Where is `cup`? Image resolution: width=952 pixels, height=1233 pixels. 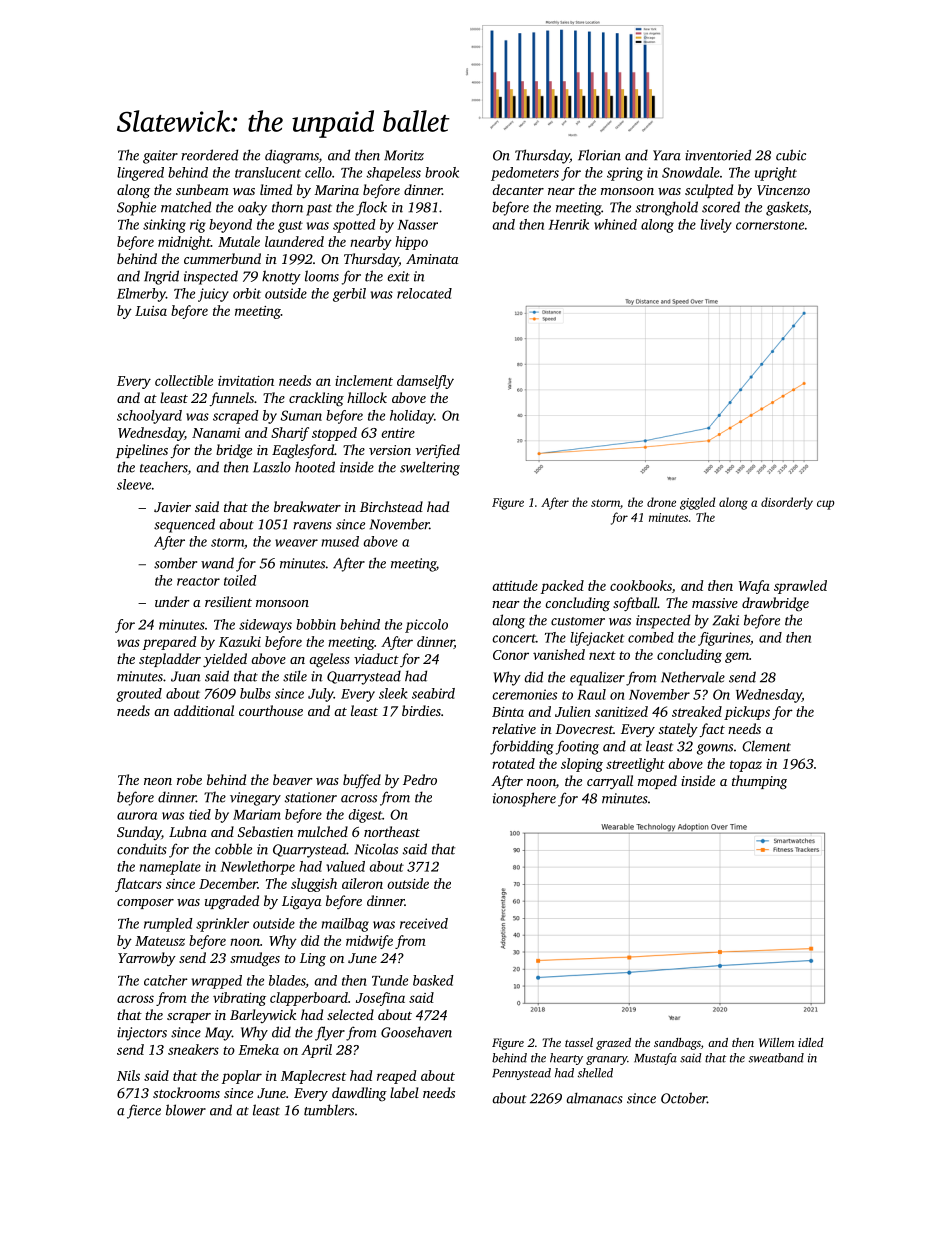 cup is located at coordinates (825, 505).
